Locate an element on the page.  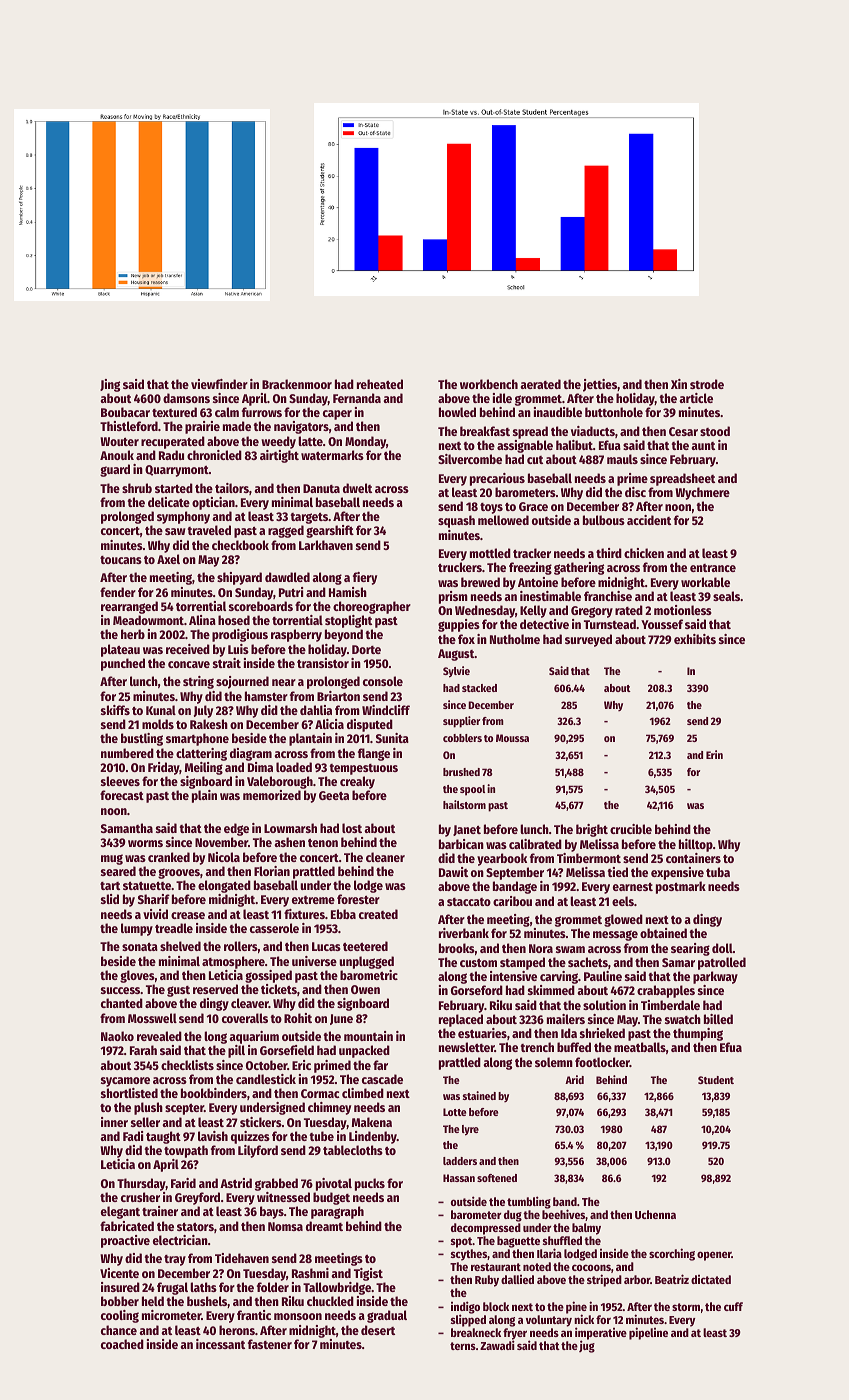
Jing is located at coordinates (110, 385).
